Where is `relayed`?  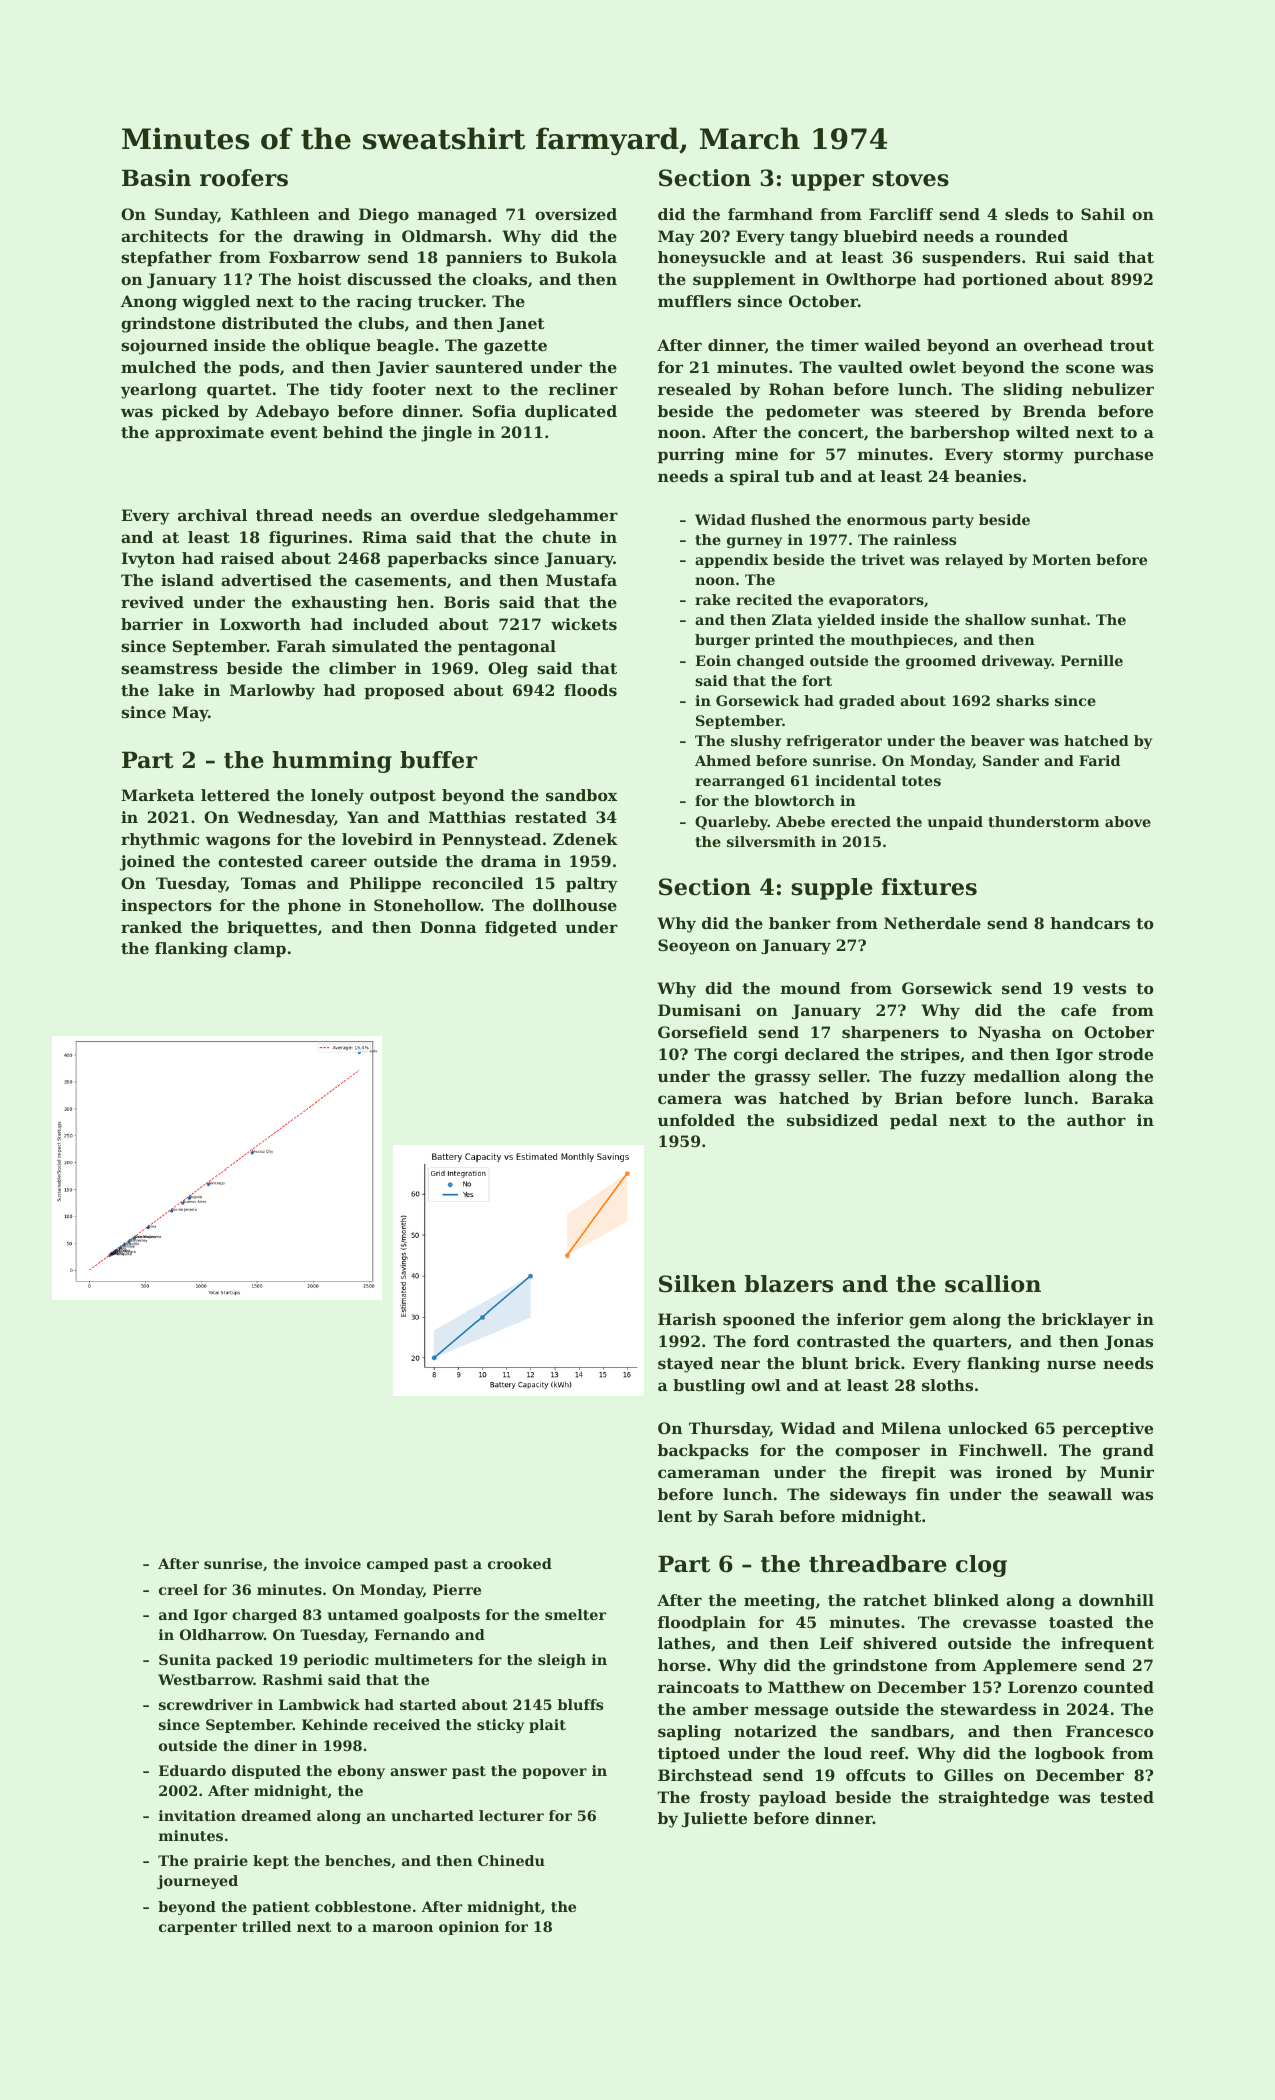
relayed is located at coordinates (974, 561).
